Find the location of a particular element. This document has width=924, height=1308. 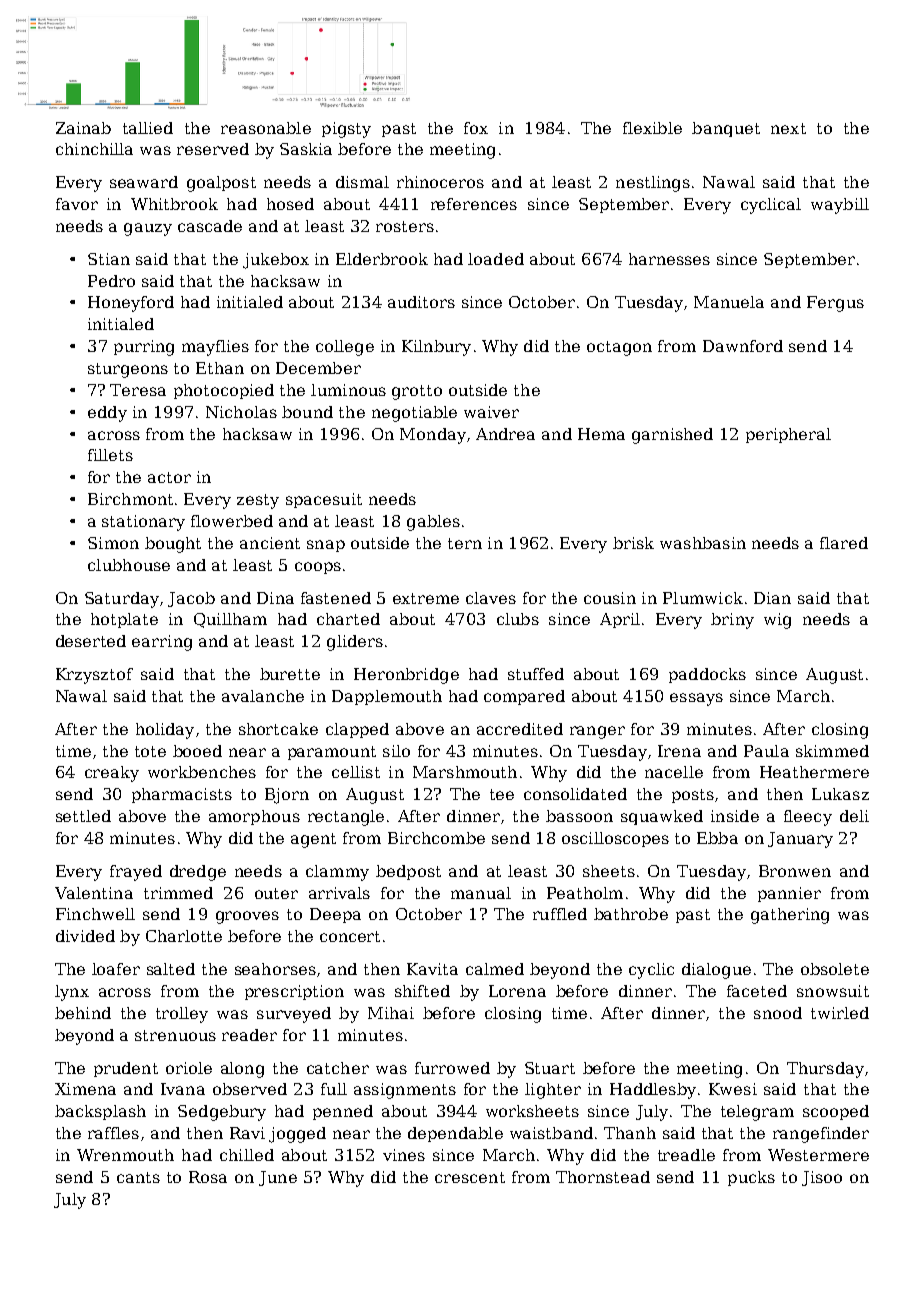

spacesuit is located at coordinates (324, 500).
